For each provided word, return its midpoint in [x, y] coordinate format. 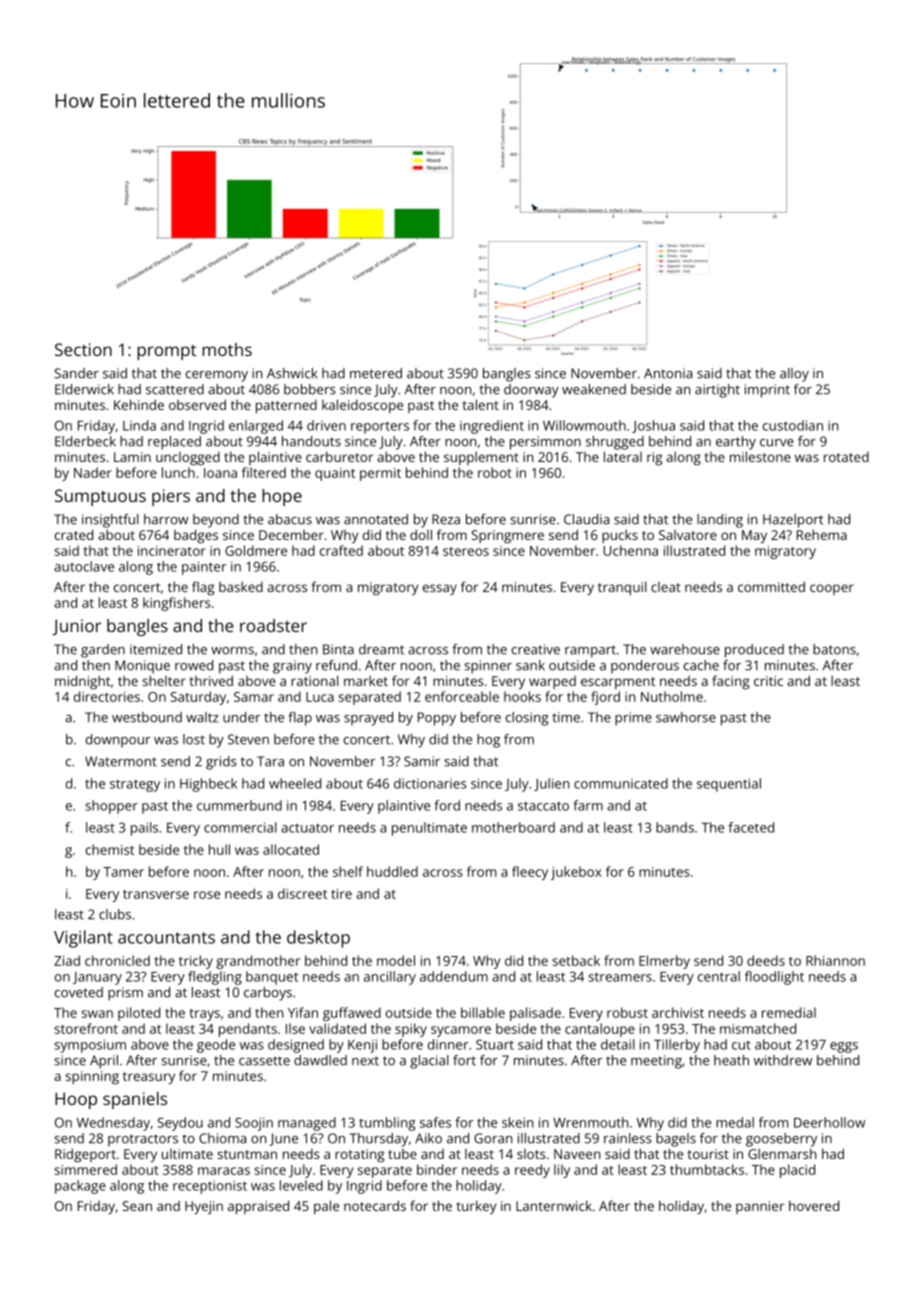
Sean [137, 1206]
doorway [531, 391]
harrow [166, 519]
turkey [476, 1207]
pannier [760, 1207]
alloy [794, 375]
